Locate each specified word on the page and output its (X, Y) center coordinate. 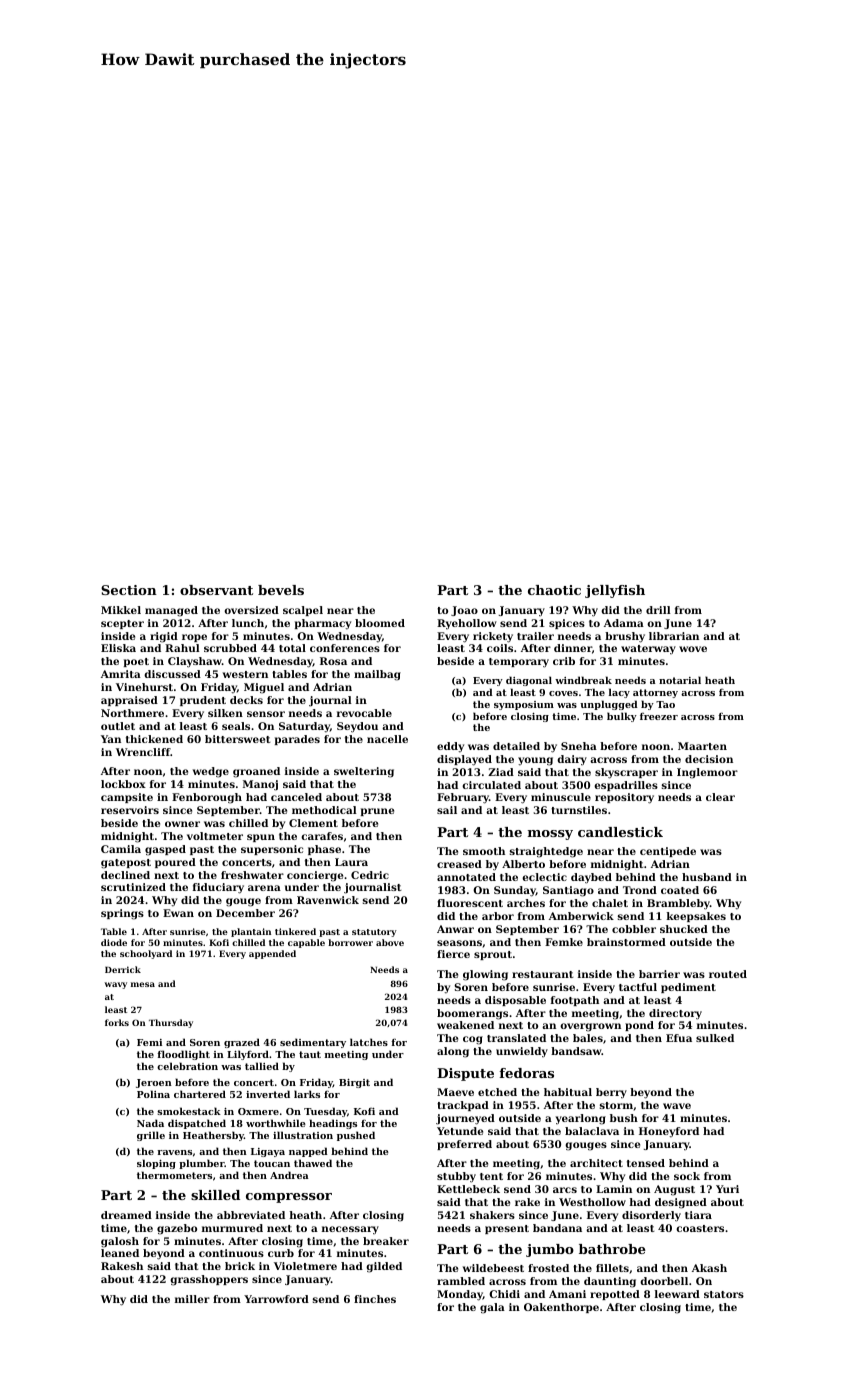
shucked (684, 929)
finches (375, 1299)
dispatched (197, 1124)
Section (129, 590)
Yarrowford (276, 1299)
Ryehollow (467, 624)
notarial (680, 680)
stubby (456, 1177)
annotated (466, 877)
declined (125, 875)
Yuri (727, 1189)
